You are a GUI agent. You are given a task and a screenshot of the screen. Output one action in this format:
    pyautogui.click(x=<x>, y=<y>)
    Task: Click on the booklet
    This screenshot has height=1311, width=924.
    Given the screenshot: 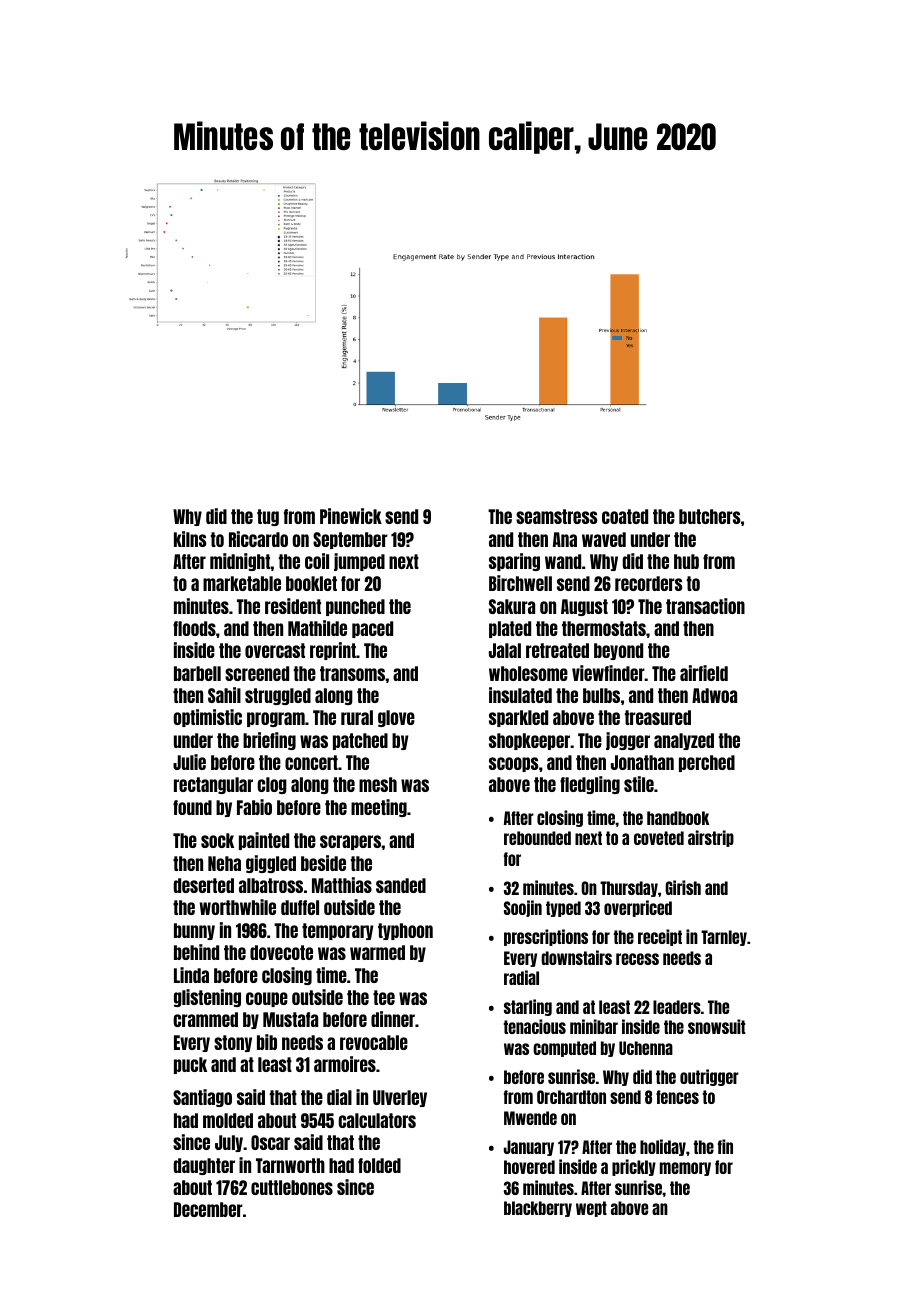 What is the action you would take?
    pyautogui.click(x=311, y=583)
